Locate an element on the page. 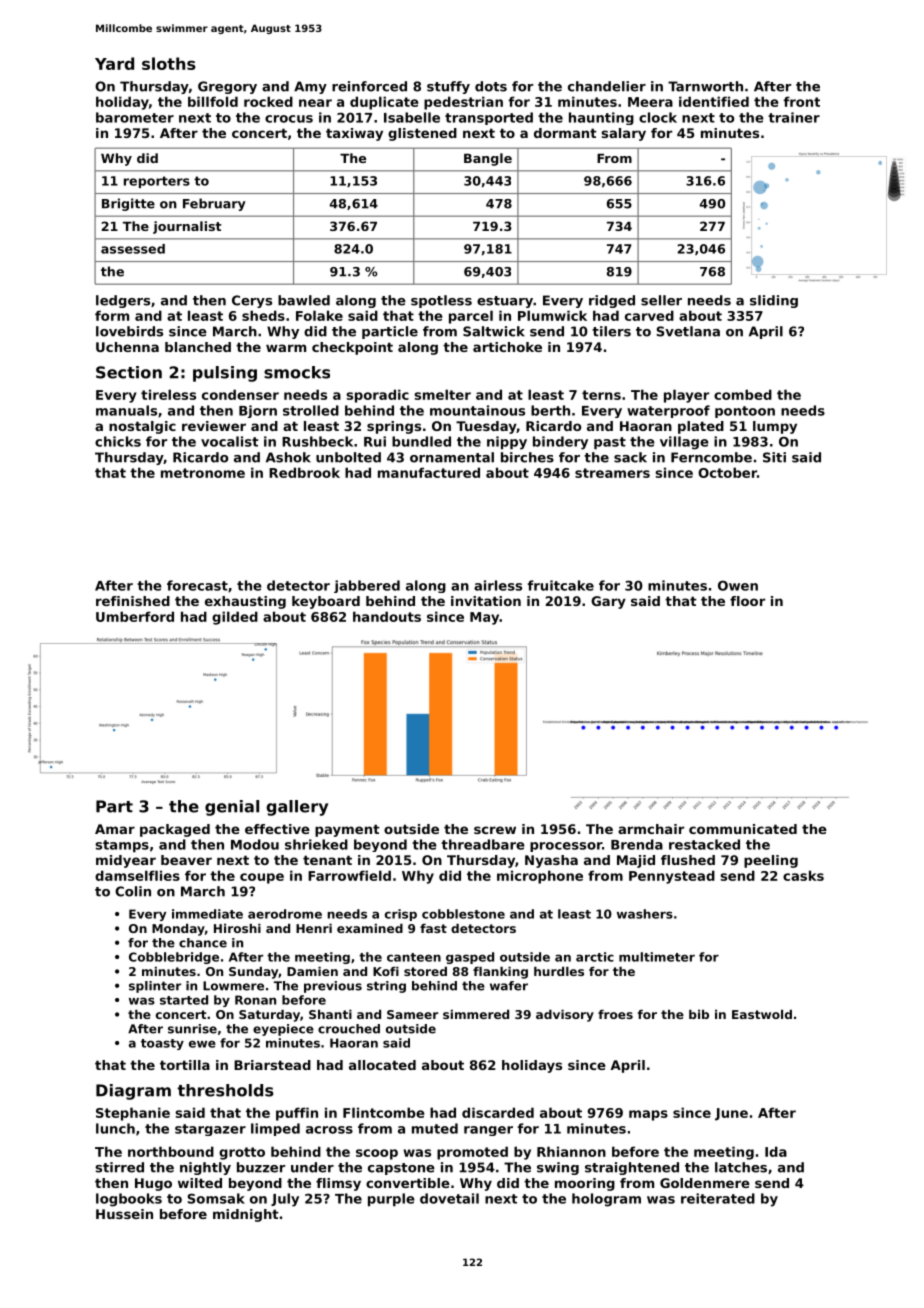 This document has height=1308, width=924. journalist is located at coordinates (187, 227).
